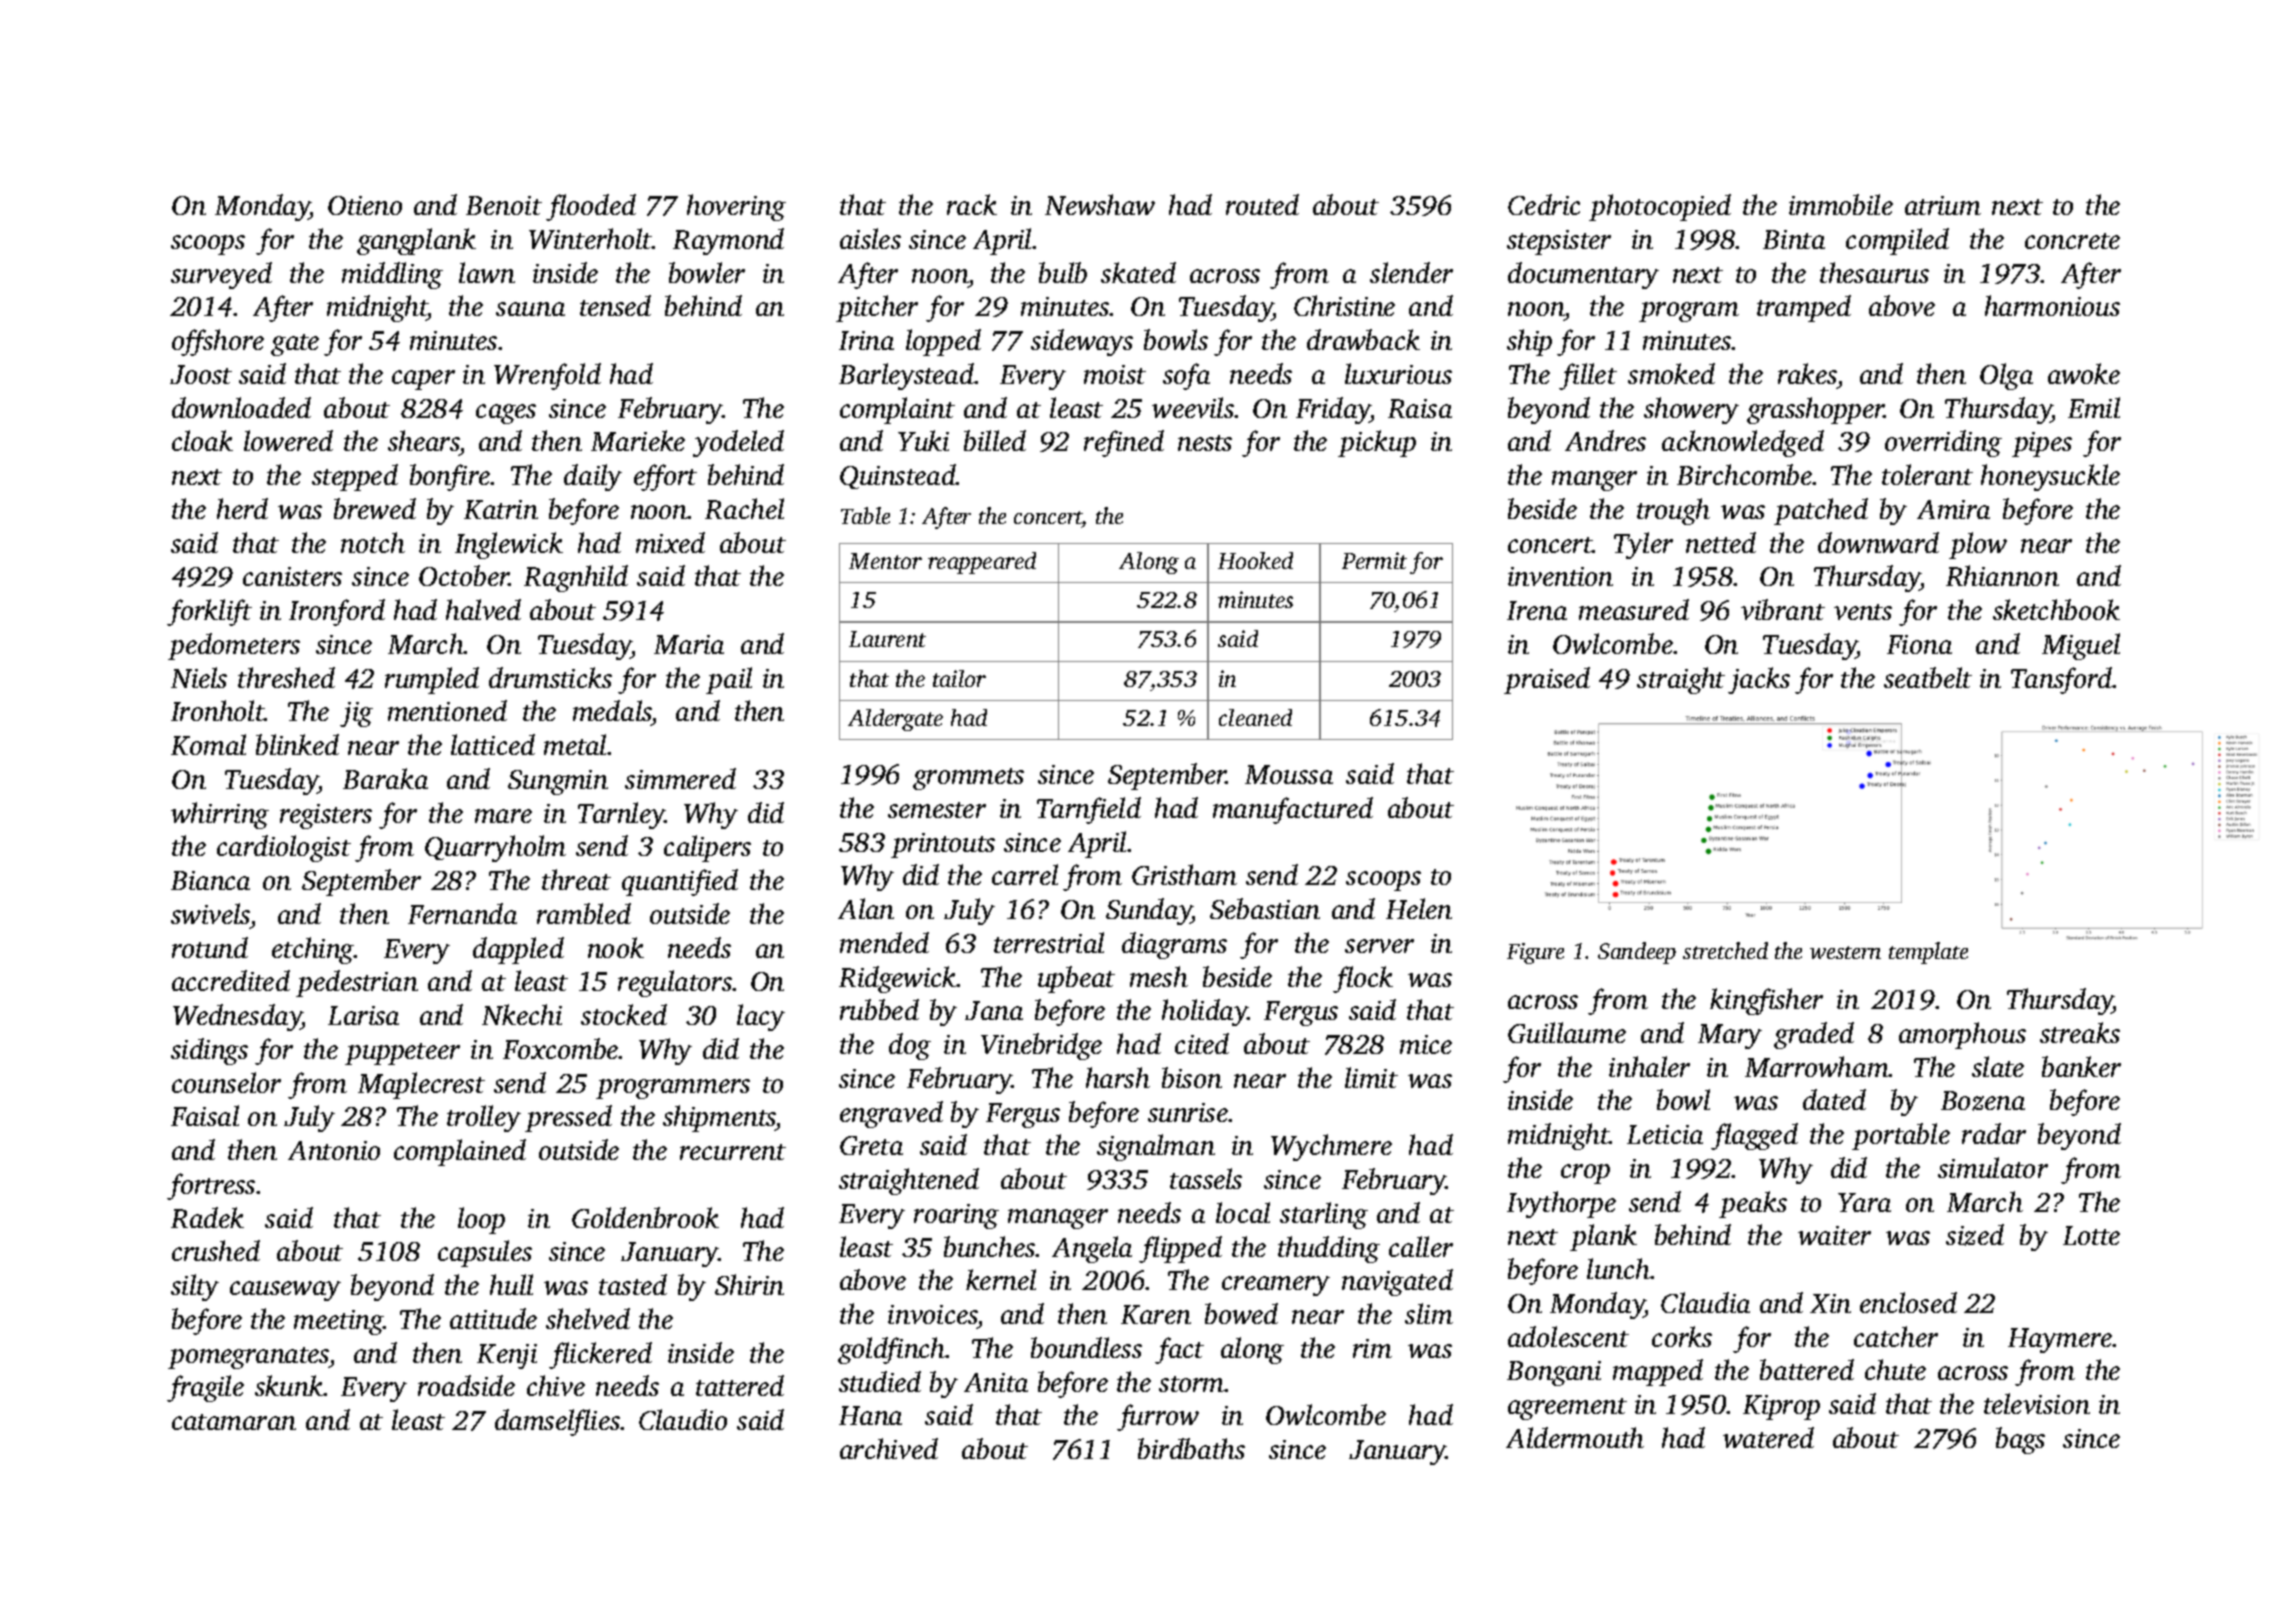 Image resolution: width=2292 pixels, height=1620 pixels. Describe the element at coordinates (547, 376) in the image. I see `Wrenfold` at that location.
